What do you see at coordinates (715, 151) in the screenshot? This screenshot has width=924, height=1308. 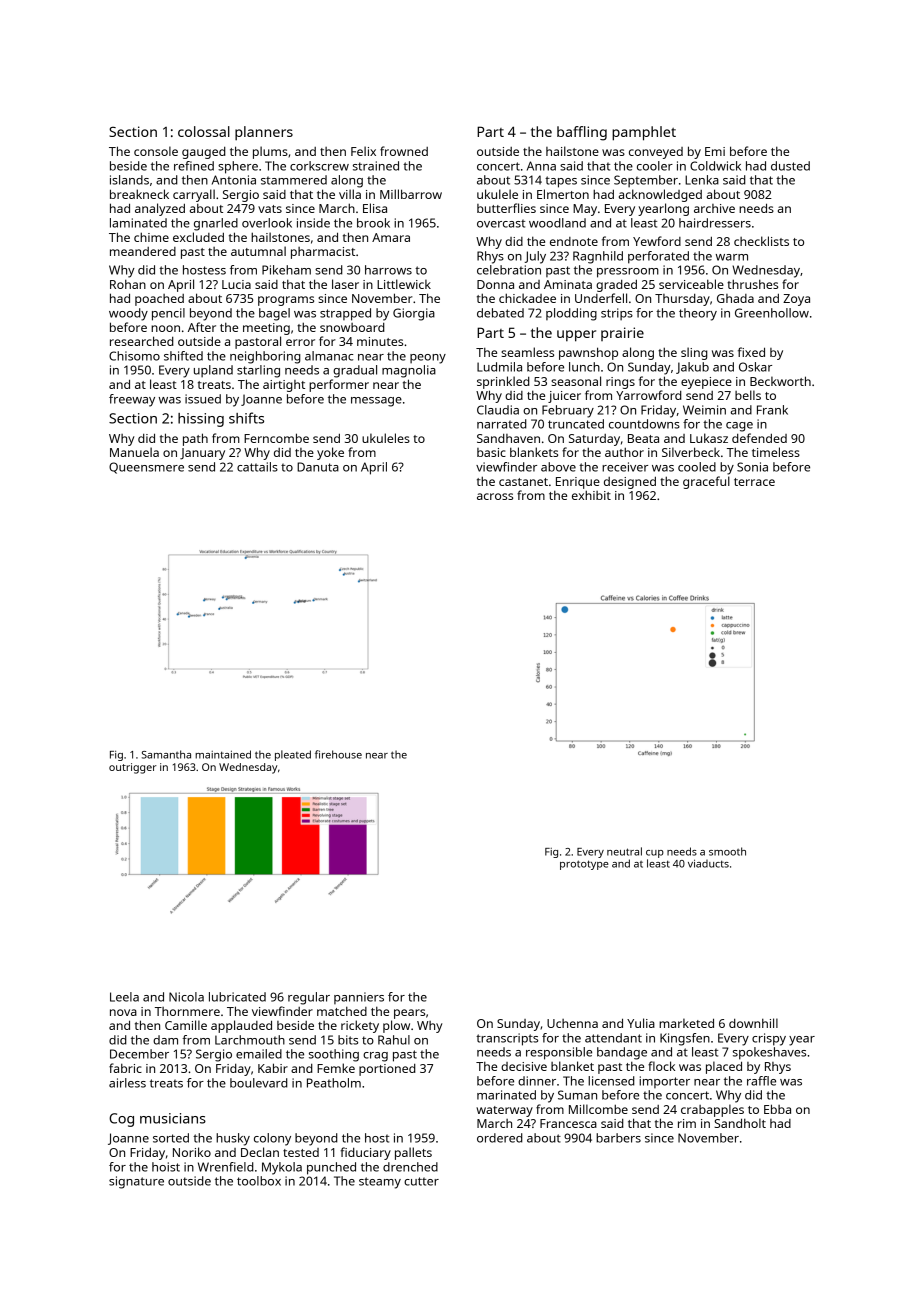 I see `Emi` at bounding box center [715, 151].
